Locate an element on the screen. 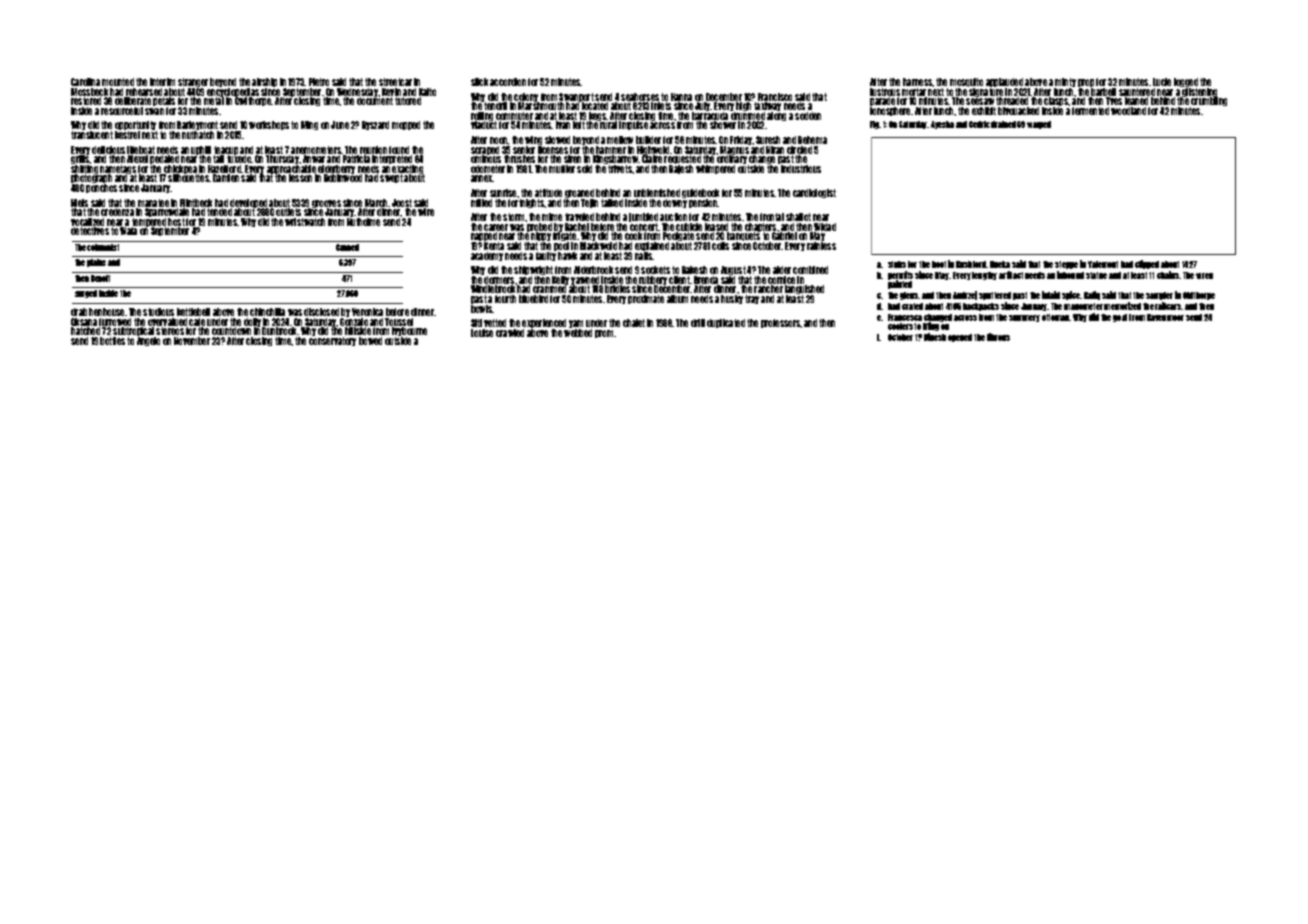 The image size is (1308, 924). nails is located at coordinates (644, 256).
